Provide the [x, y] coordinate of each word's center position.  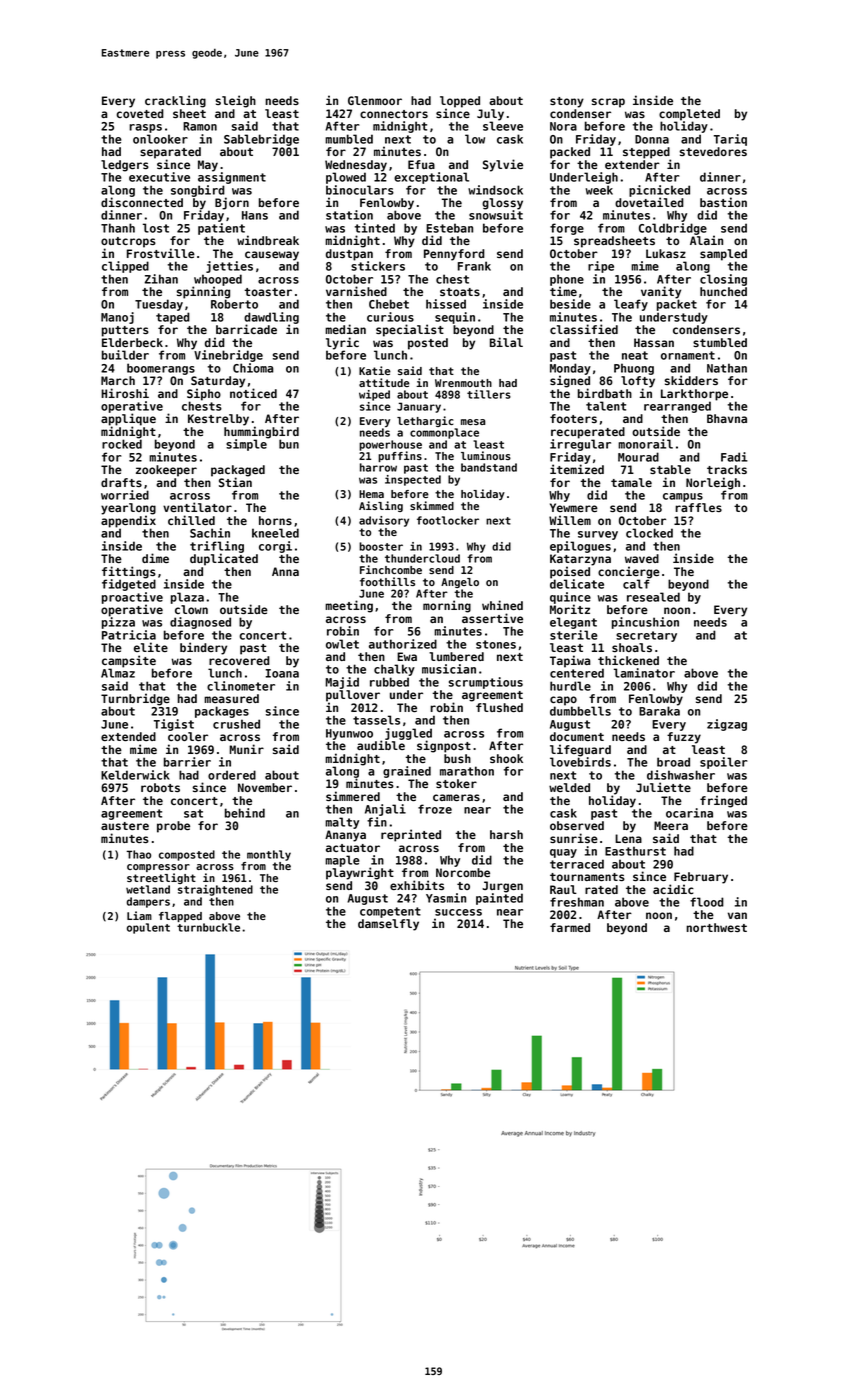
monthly [269, 855]
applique [128, 419]
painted [499, 899]
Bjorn [232, 203]
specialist [410, 330]
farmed [570, 927]
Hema [371, 494]
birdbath [605, 393]
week [599, 190]
